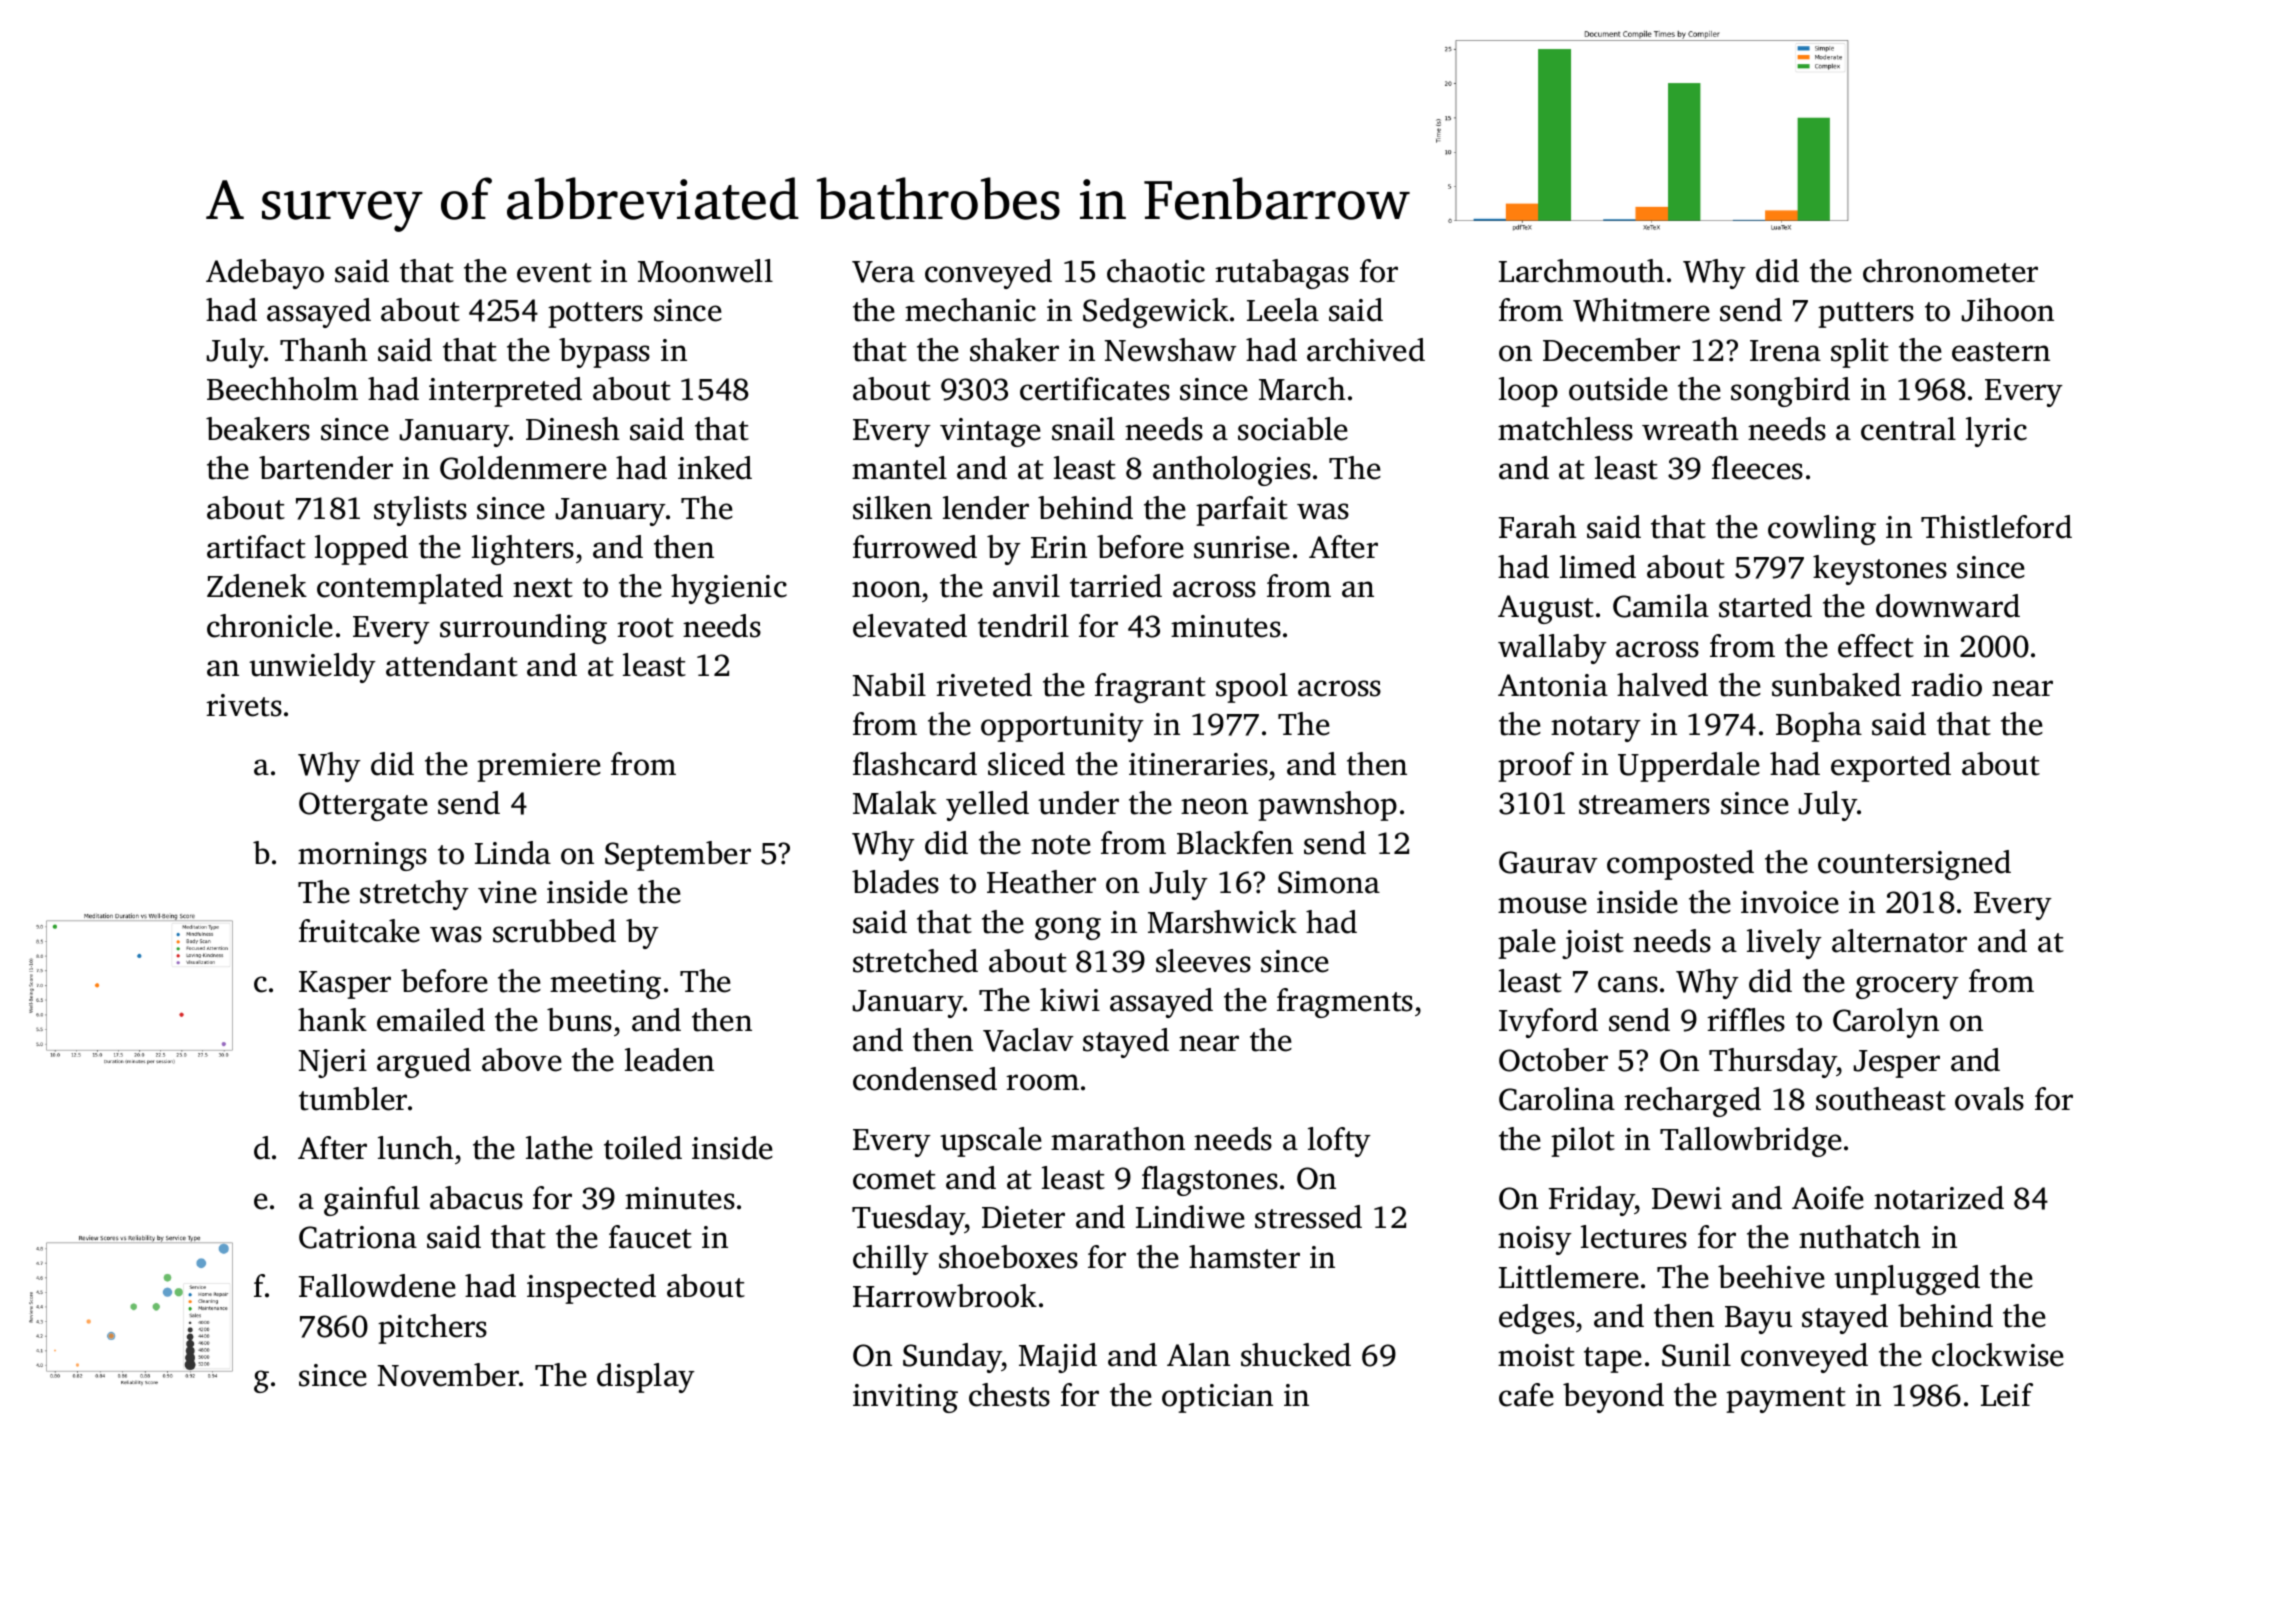 Image resolution: width=2292 pixels, height=1620 pixels. I want to click on Ottergate, so click(363, 806).
